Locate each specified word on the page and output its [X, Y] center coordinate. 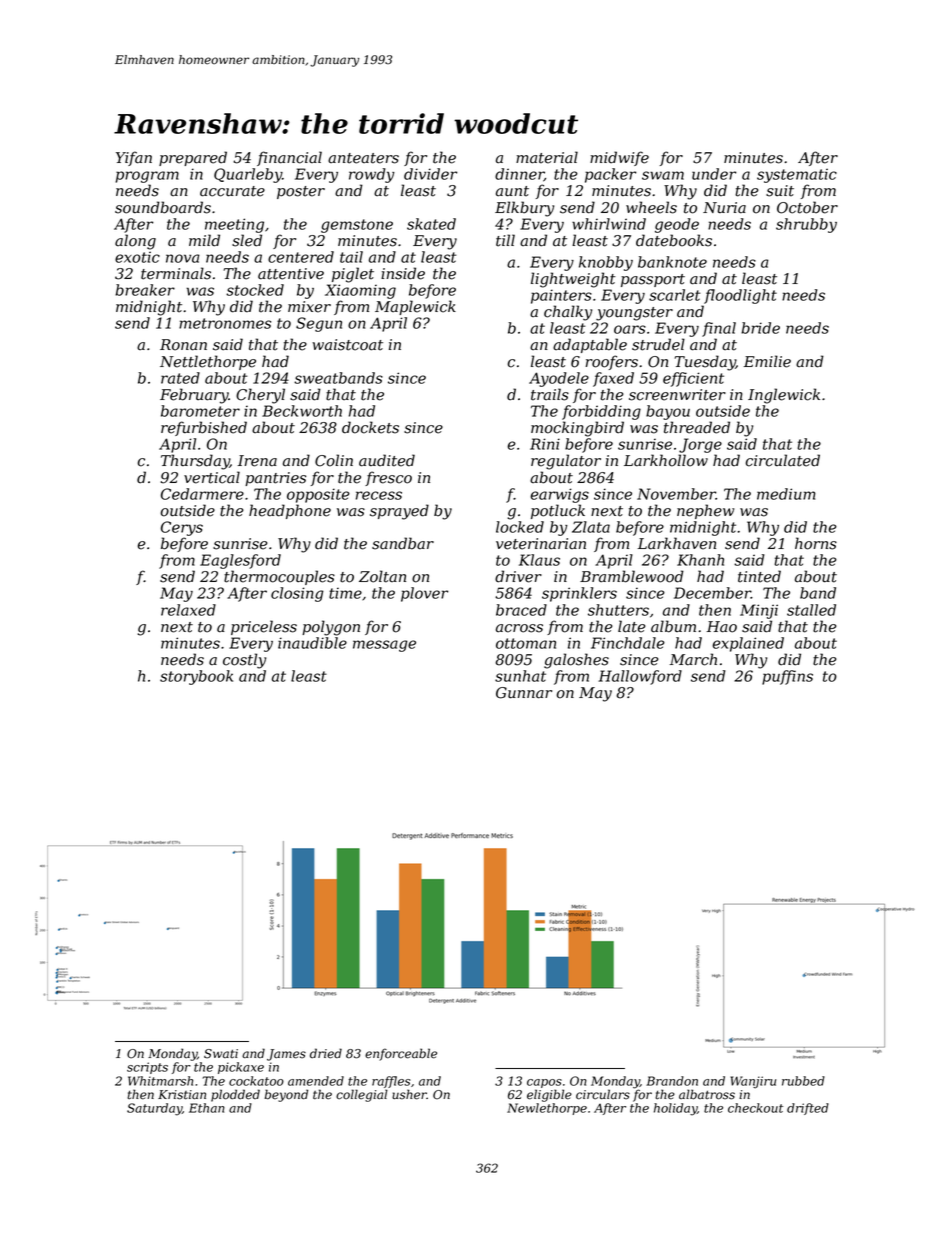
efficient [693, 379]
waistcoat [347, 345]
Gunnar [524, 693]
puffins [787, 677]
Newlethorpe [547, 1109]
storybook [196, 677]
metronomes [225, 323]
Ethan [207, 1108]
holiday [675, 1109]
